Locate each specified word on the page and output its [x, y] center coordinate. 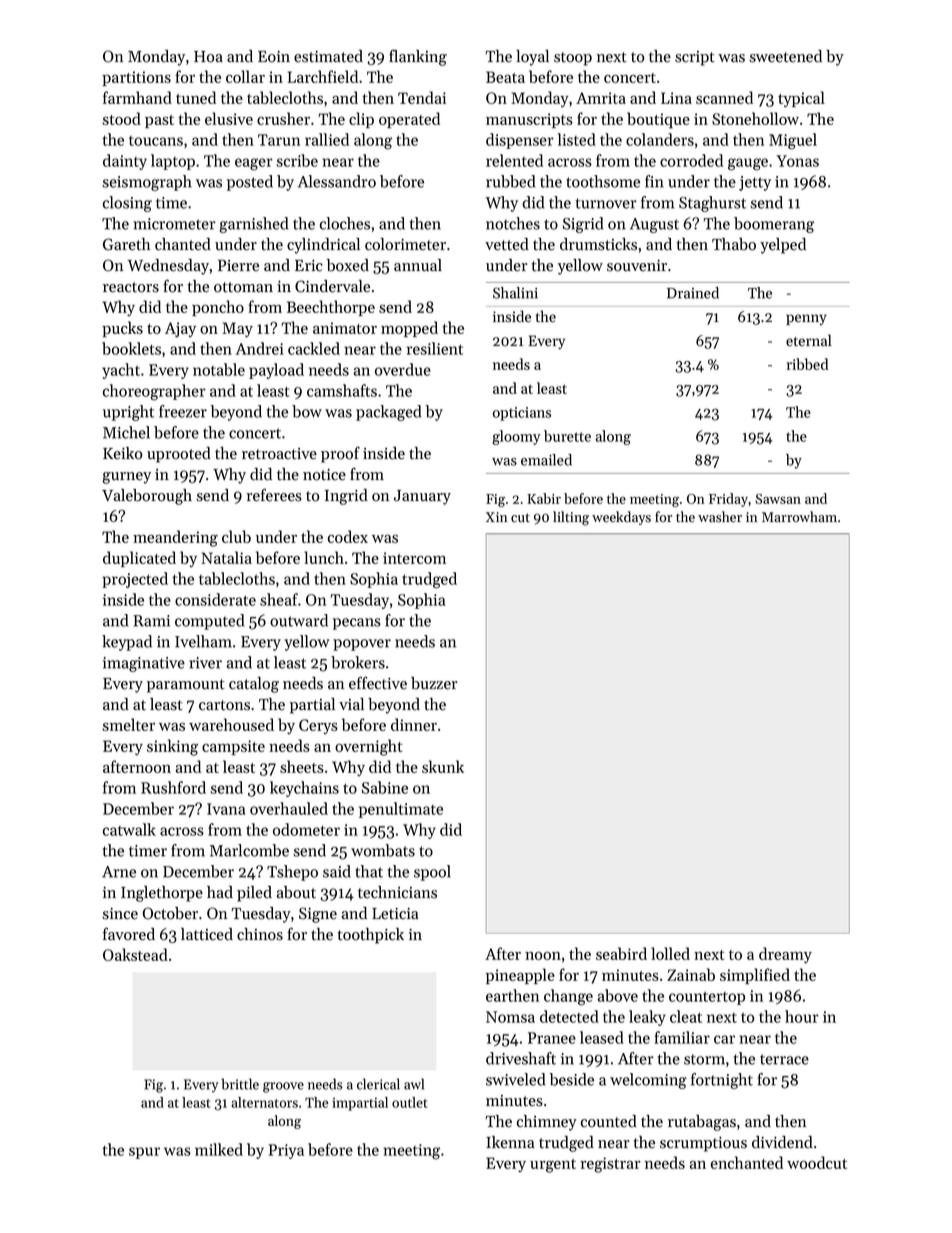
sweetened [785, 56]
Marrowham [799, 517]
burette [567, 436]
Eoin [274, 57]
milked [219, 1149]
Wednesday [168, 267]
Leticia [395, 914]
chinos [260, 934]
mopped [409, 329]
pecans [357, 624]
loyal [532, 58]
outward [299, 620]
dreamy [785, 955]
